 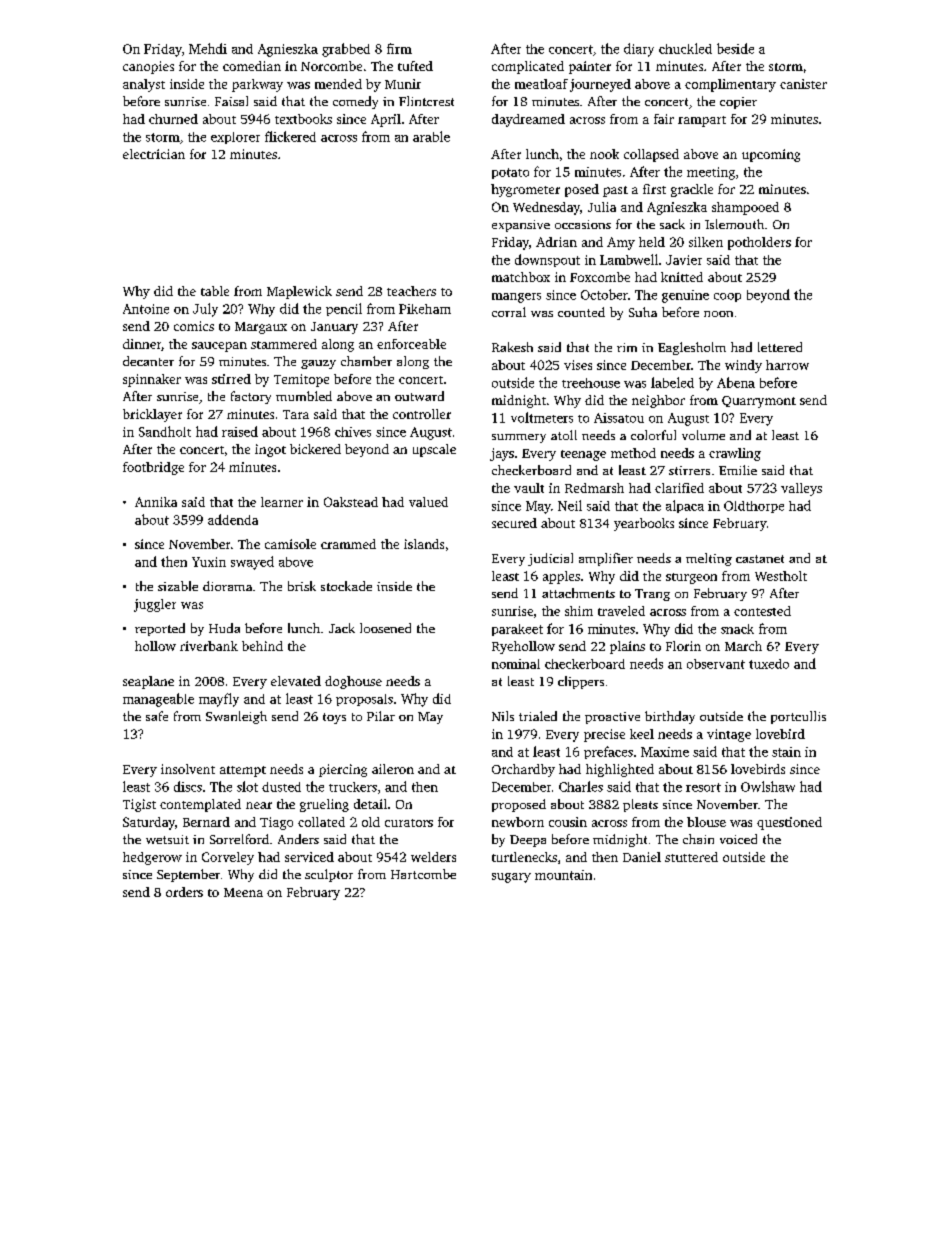 I want to click on labeled, so click(x=672, y=382).
